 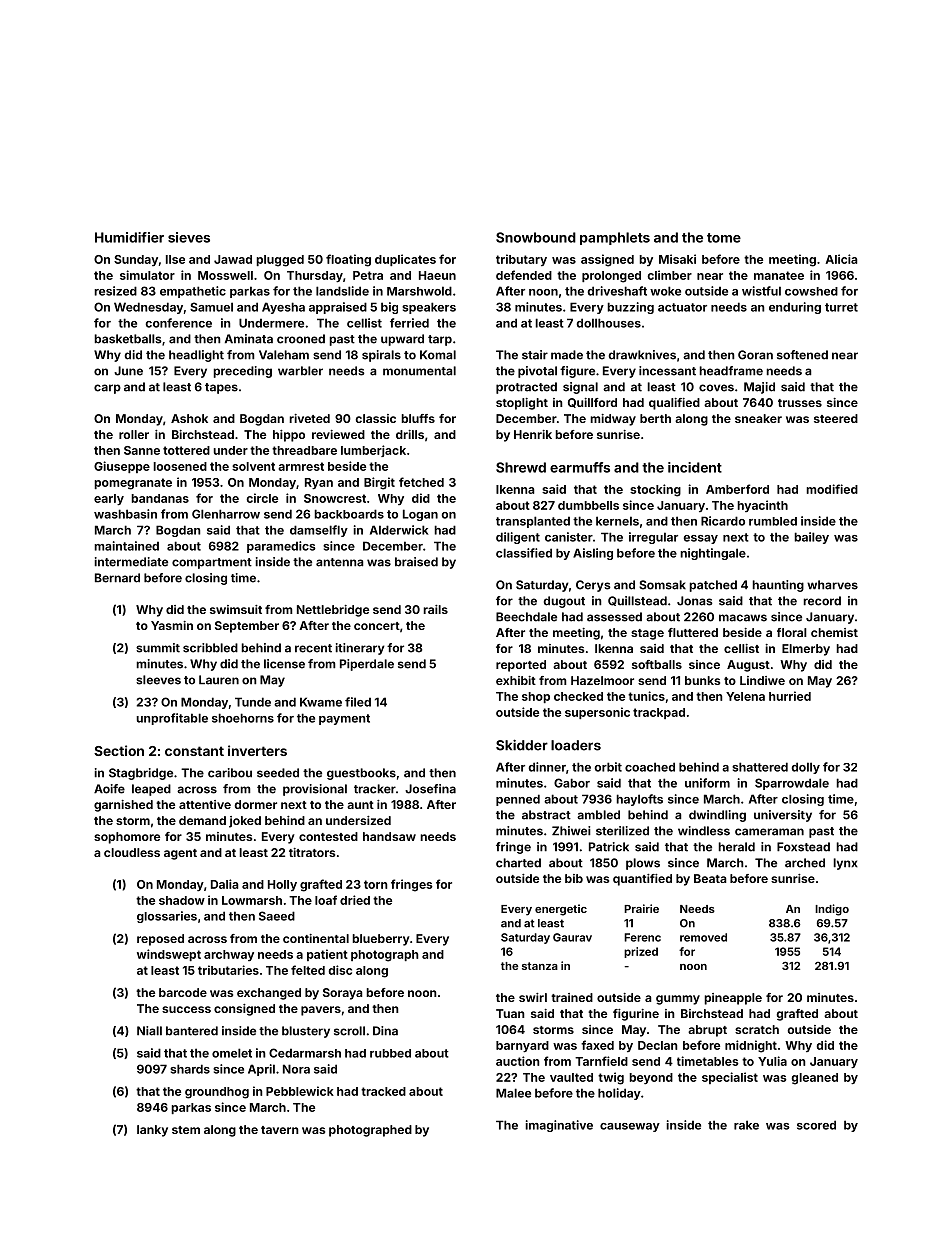 I want to click on tavern, so click(x=280, y=1130).
